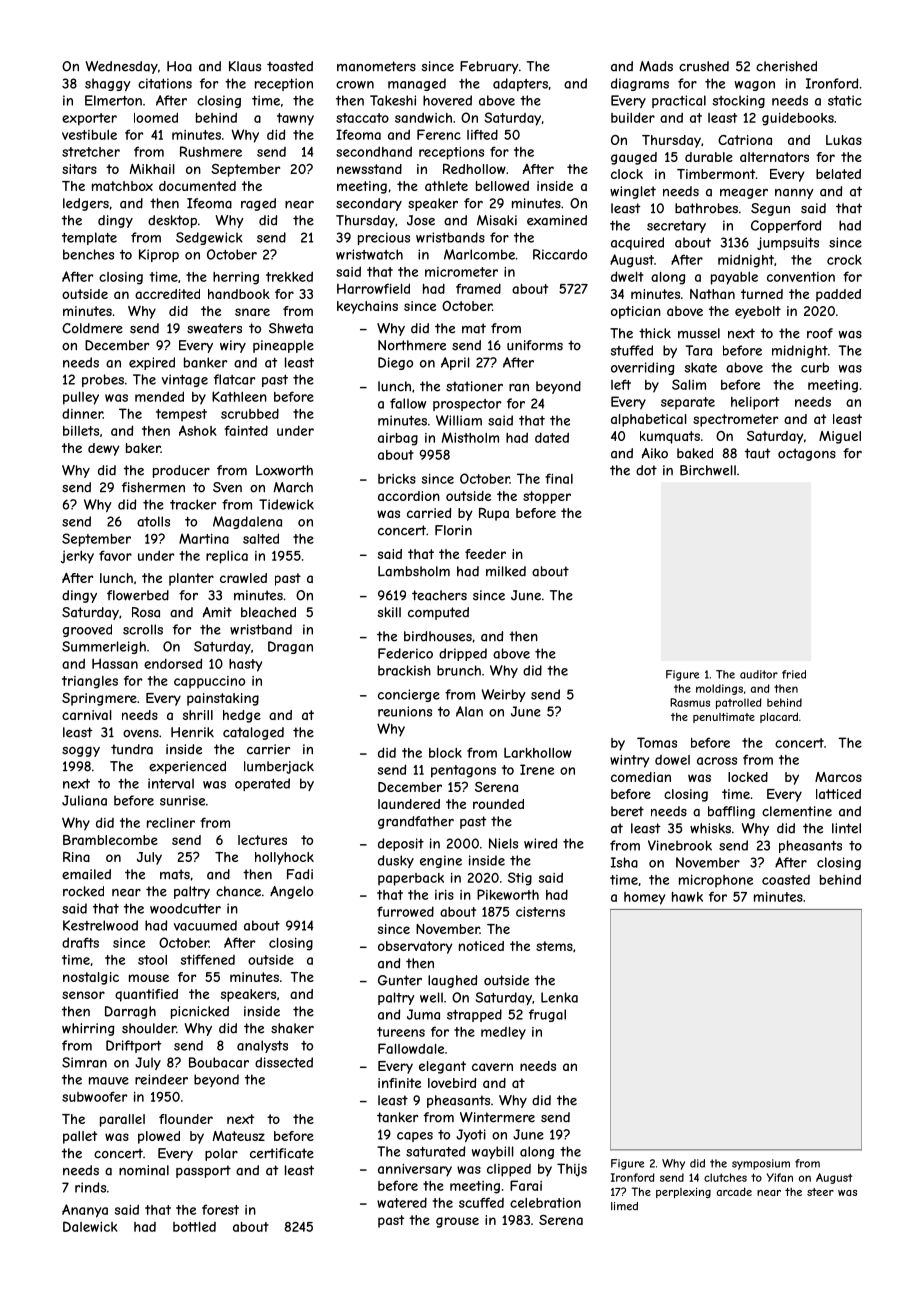 This screenshot has height=1308, width=924. I want to click on waybill, so click(493, 1152).
